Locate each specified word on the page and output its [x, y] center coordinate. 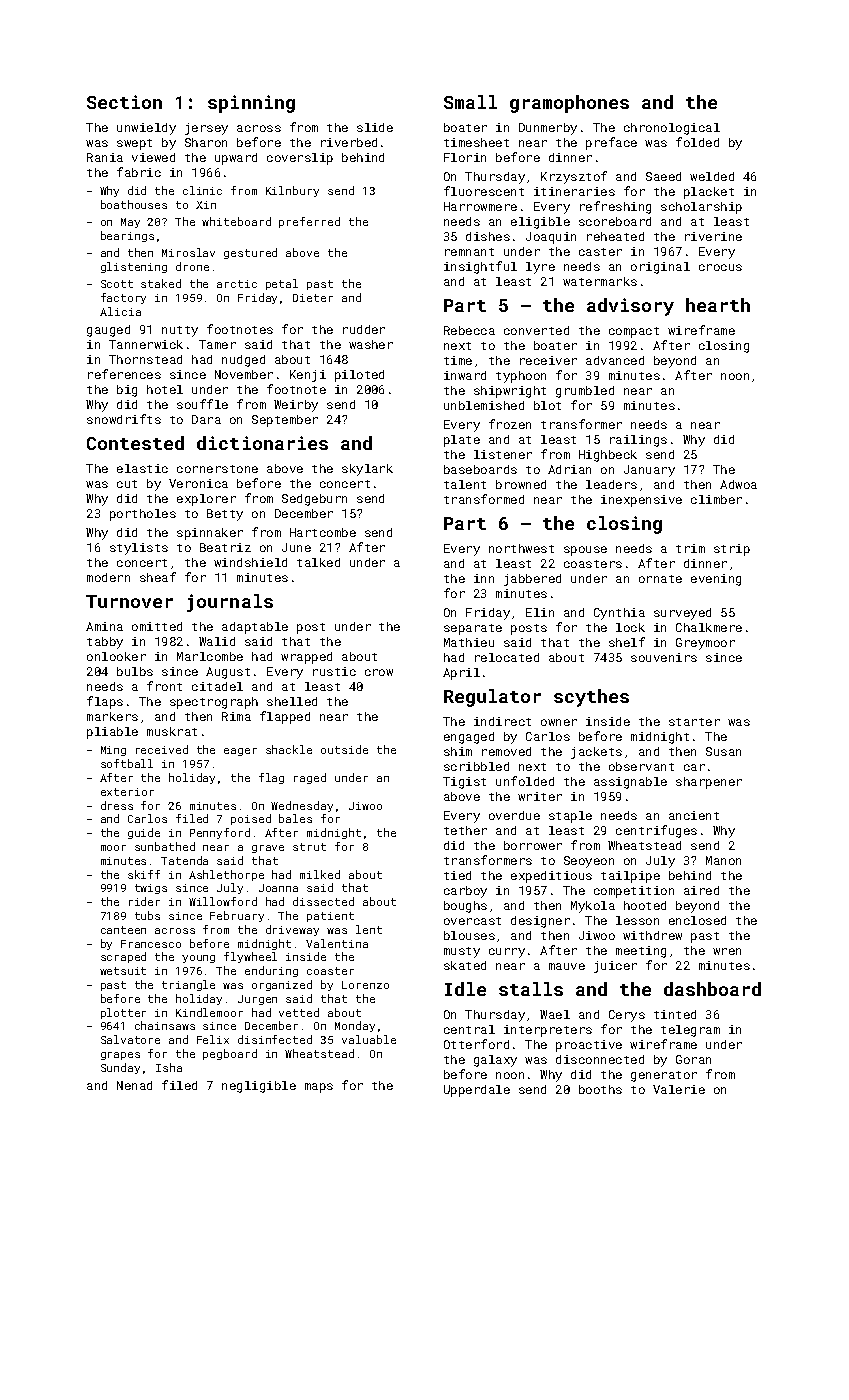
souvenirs [664, 657]
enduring [271, 971]
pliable [112, 733]
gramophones [569, 104]
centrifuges [656, 831]
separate [473, 629]
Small [470, 102]
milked [320, 874]
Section [124, 102]
